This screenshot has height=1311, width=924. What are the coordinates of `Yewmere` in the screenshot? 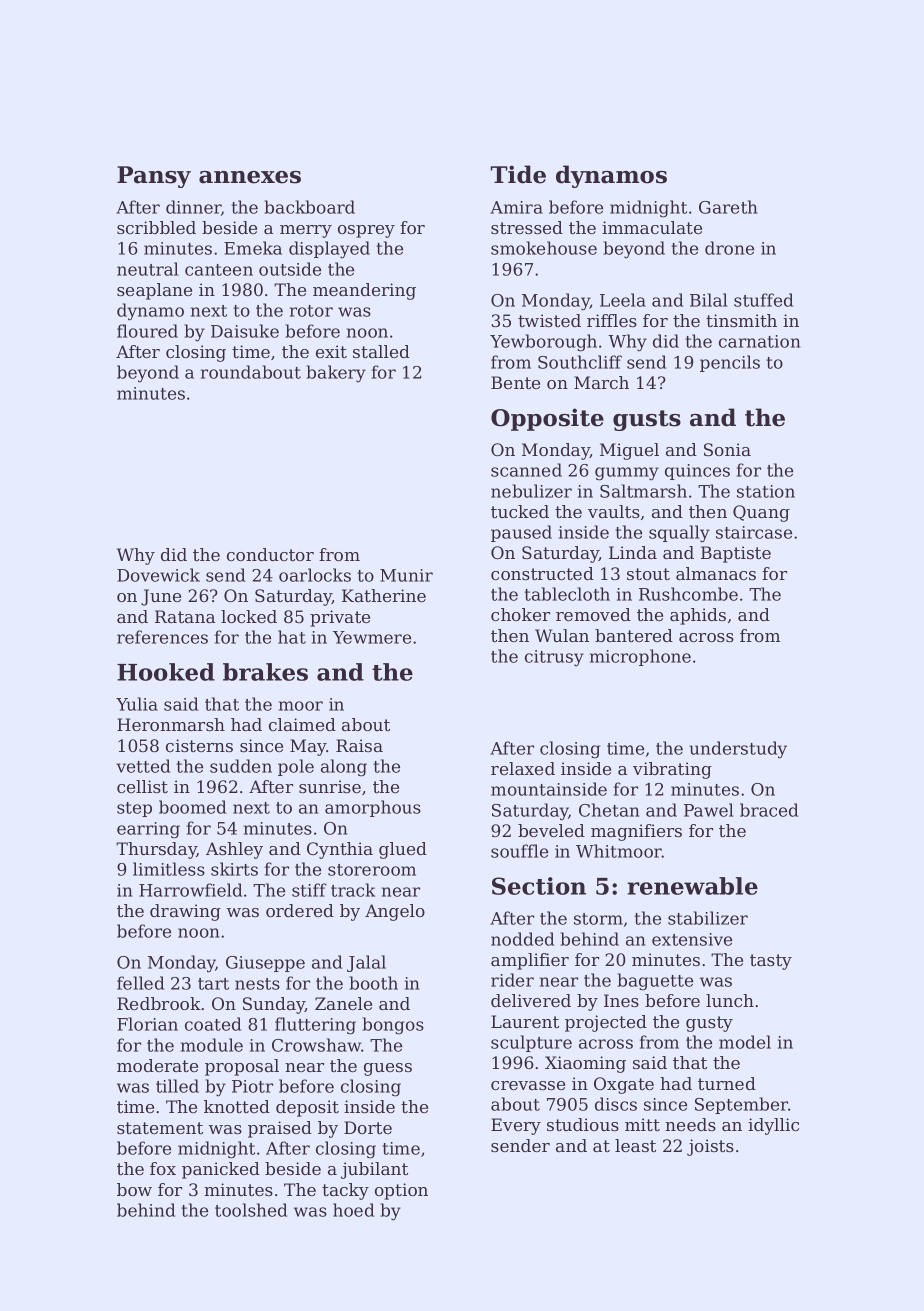 It's located at (372, 637).
